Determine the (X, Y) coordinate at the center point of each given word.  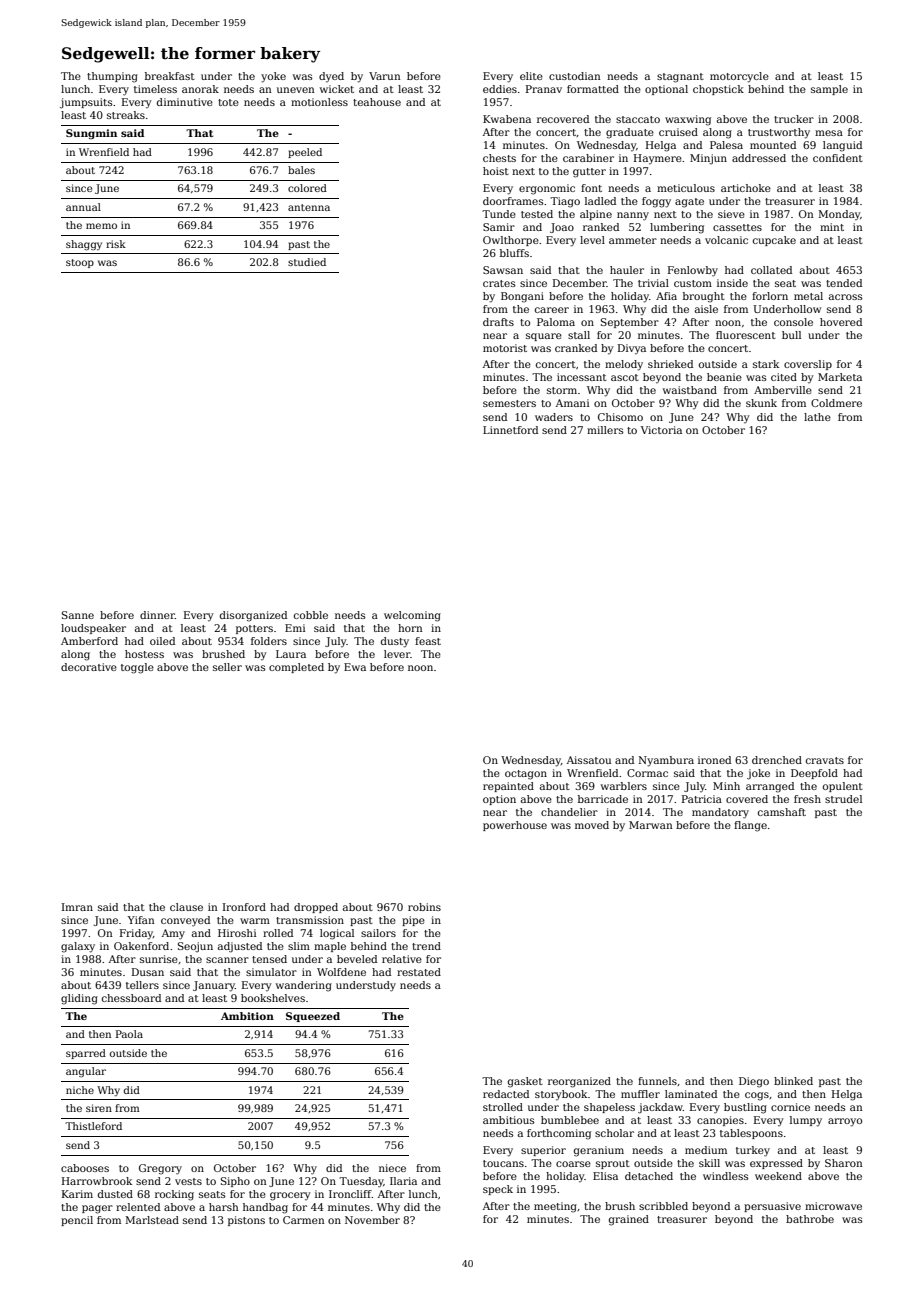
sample (829, 90)
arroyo (845, 1122)
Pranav (544, 89)
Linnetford (510, 430)
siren (99, 1108)
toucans (503, 1163)
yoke (273, 77)
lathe (817, 417)
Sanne (78, 615)
